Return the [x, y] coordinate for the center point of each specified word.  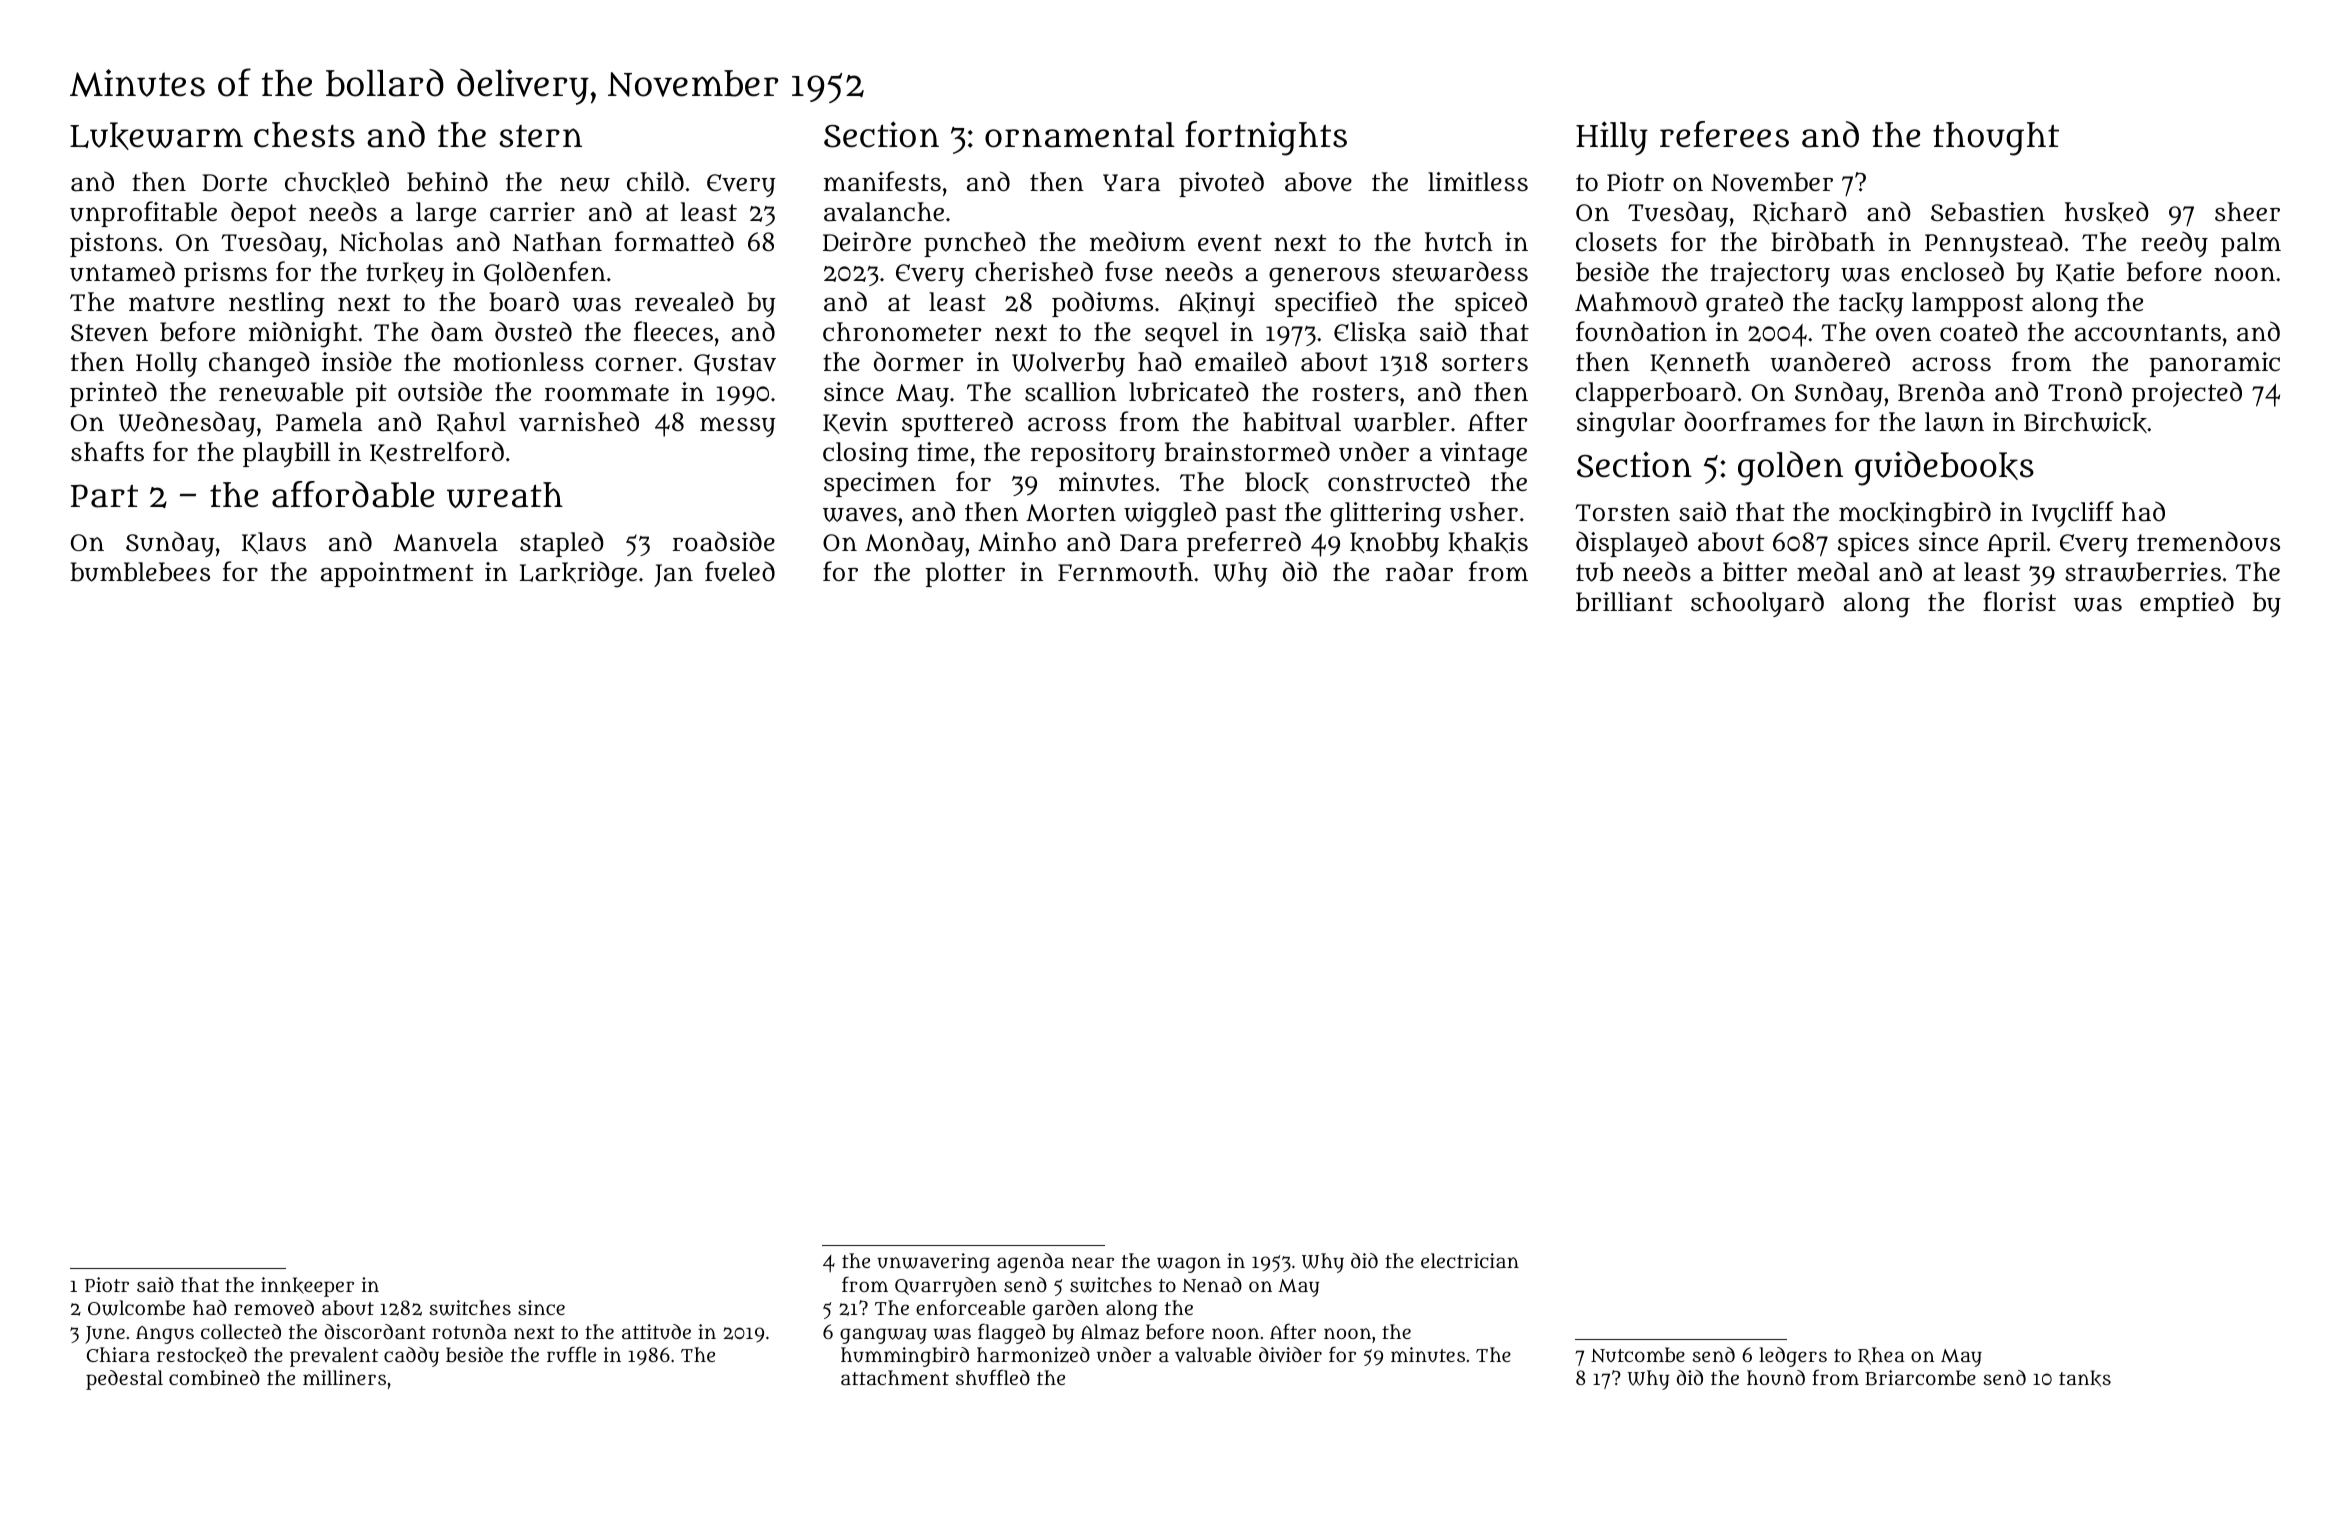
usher [1484, 512]
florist [2019, 601]
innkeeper [307, 1287]
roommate [607, 393]
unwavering [933, 1263]
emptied [2187, 604]
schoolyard [1757, 604]
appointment [397, 574]
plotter [965, 574]
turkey [405, 274]
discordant [375, 1331]
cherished [1034, 271]
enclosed [1952, 271]
